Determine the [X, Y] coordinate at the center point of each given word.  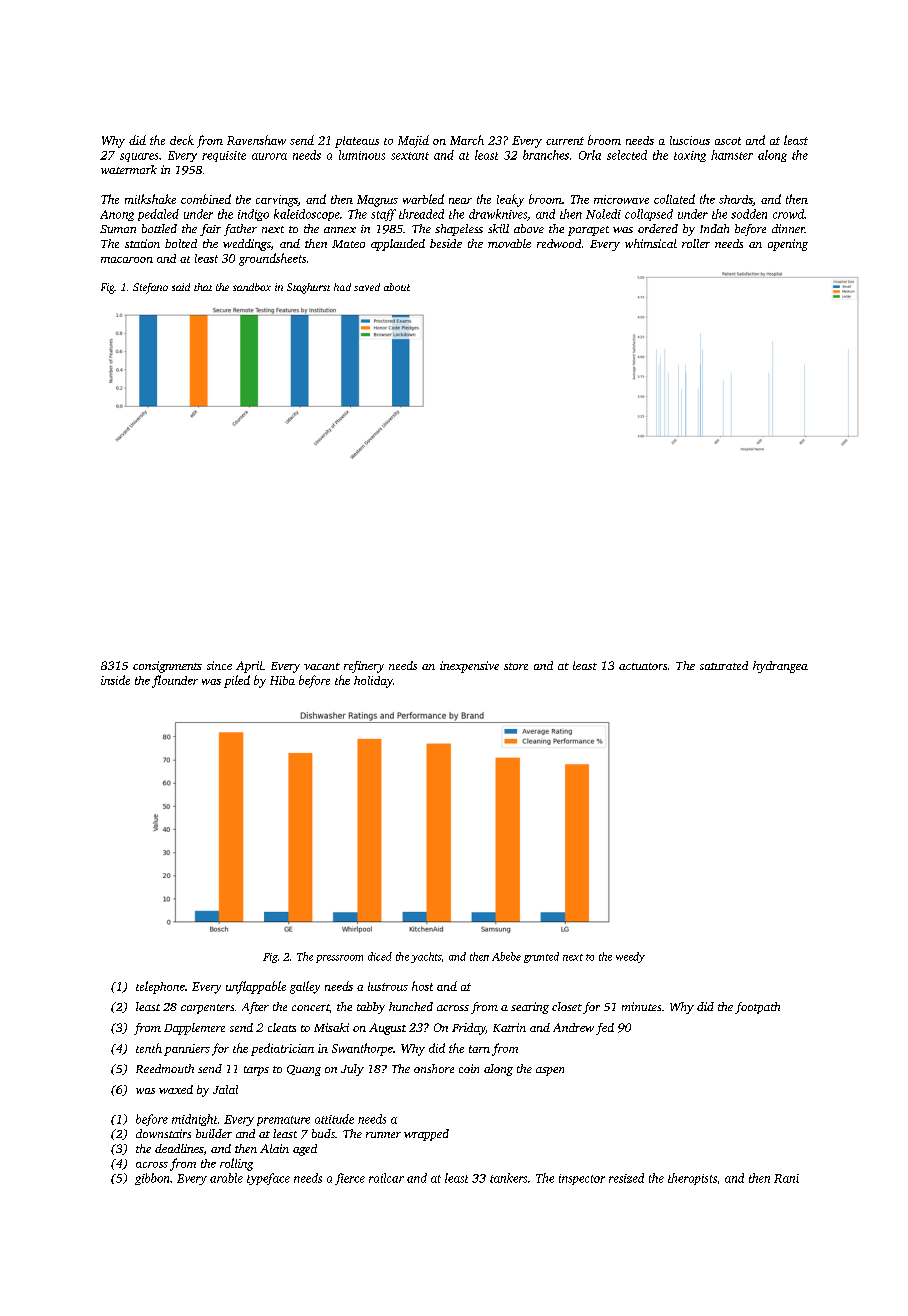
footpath [757, 1008]
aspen [550, 1071]
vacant [322, 666]
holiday [373, 682]
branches [546, 155]
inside [115, 680]
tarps [256, 1071]
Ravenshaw [256, 140]
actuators [643, 666]
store [516, 666]
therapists [692, 1179]
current [565, 141]
